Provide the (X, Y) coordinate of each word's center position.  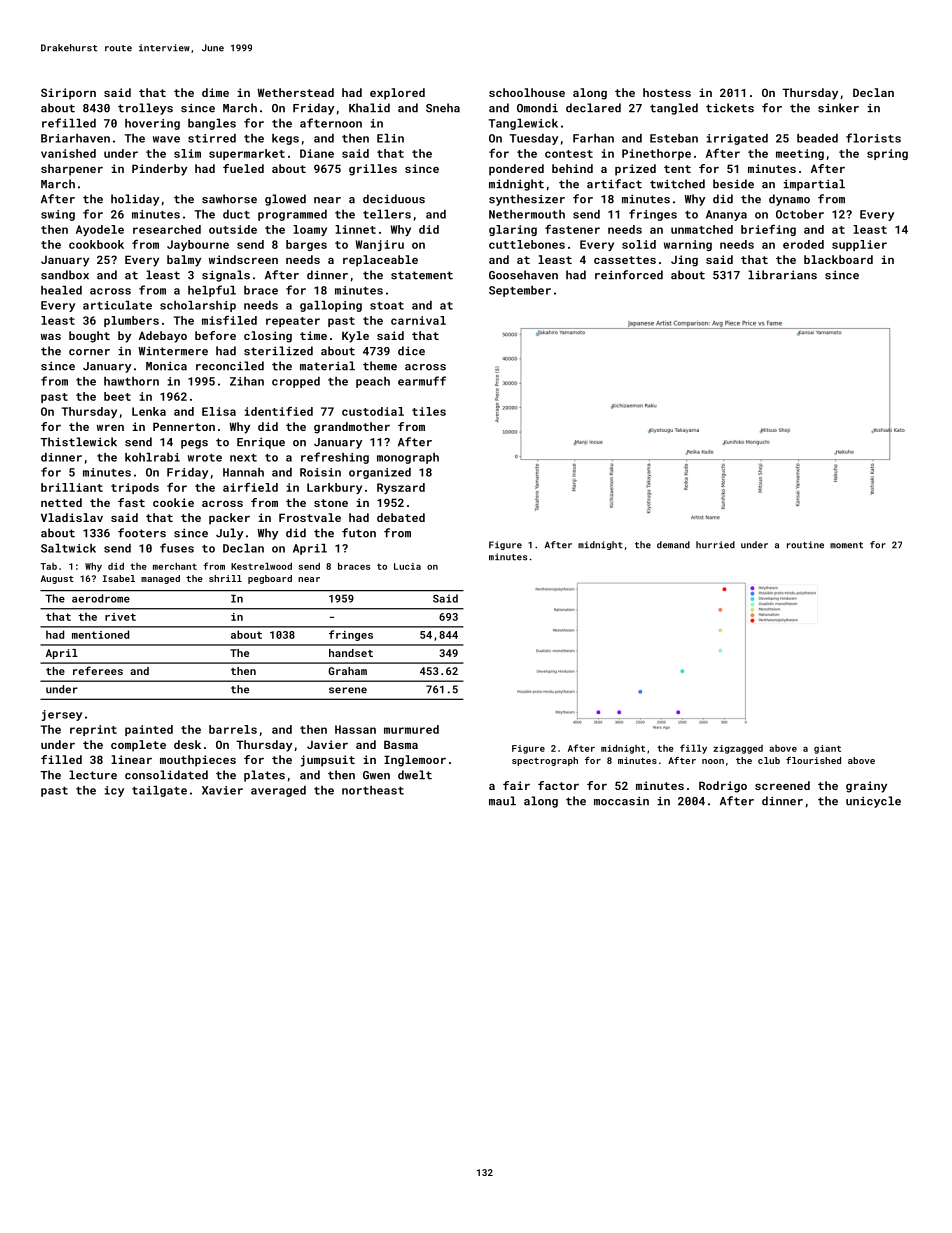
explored (397, 94)
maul (502, 801)
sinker (838, 108)
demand (673, 545)
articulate (117, 305)
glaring (513, 230)
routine (805, 545)
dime (215, 92)
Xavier (222, 790)
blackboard (838, 259)
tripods (135, 488)
